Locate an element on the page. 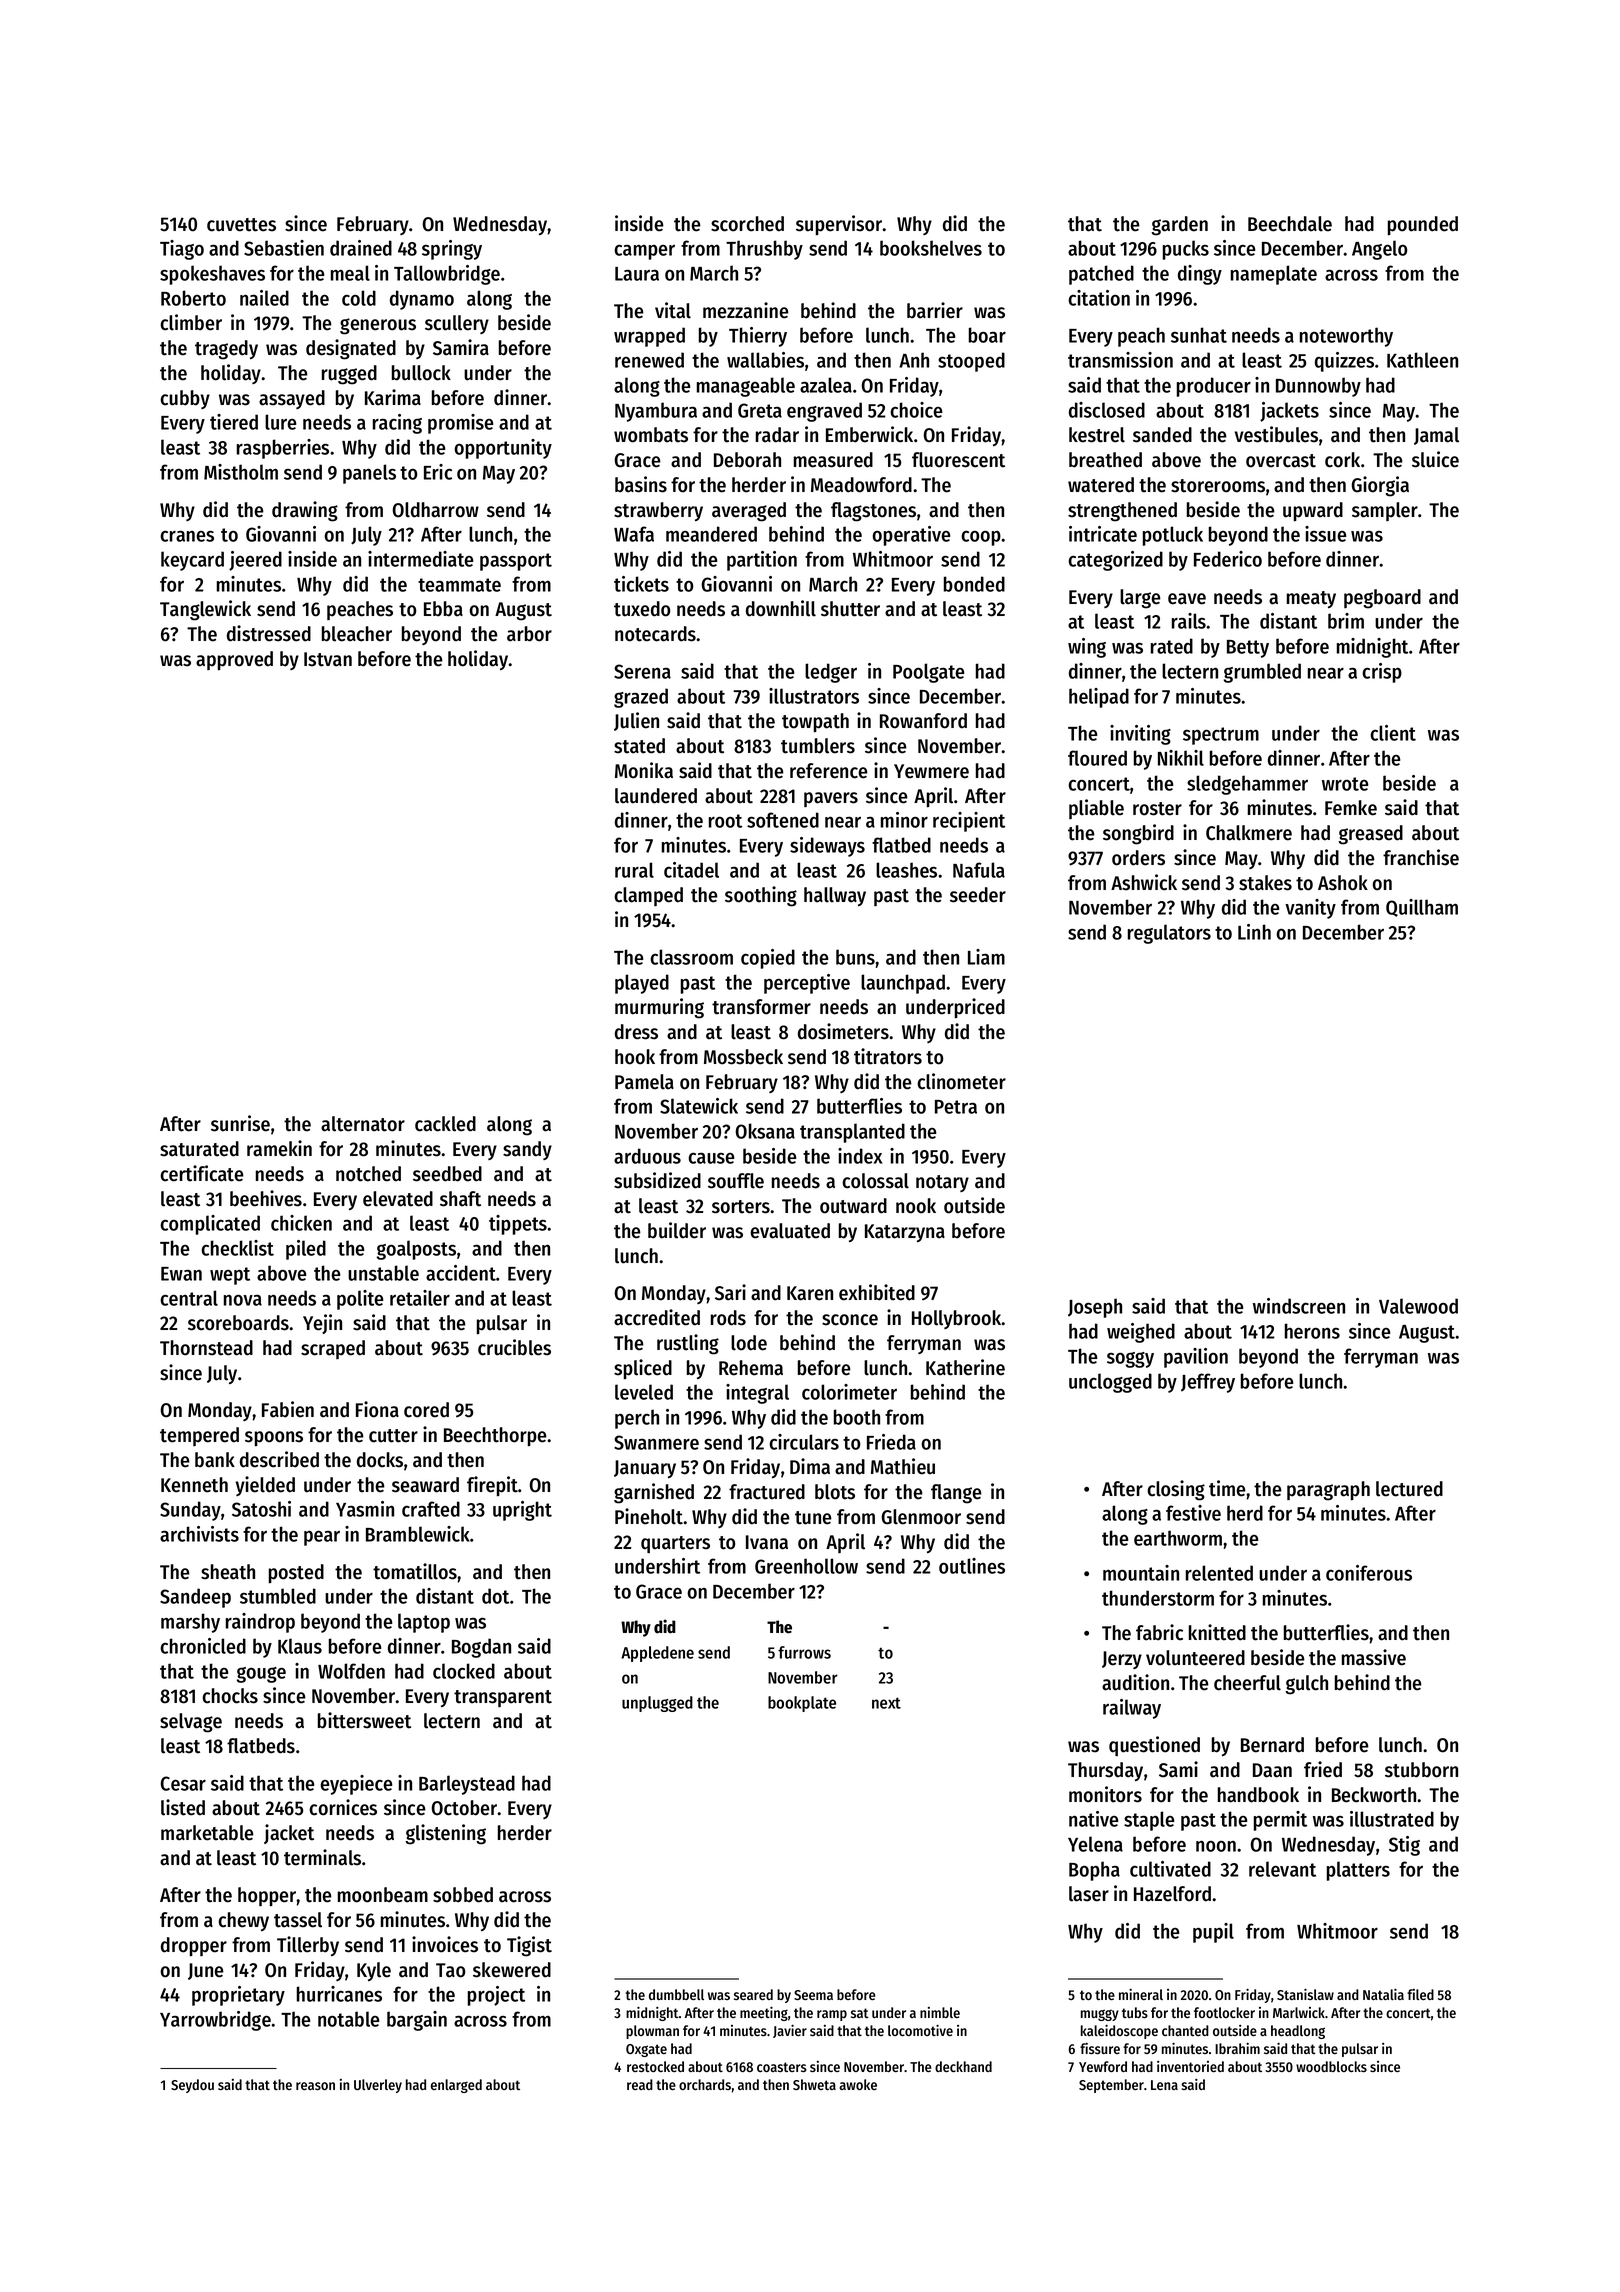 The height and width of the document is (2292, 1620). evaluated is located at coordinates (790, 1231).
